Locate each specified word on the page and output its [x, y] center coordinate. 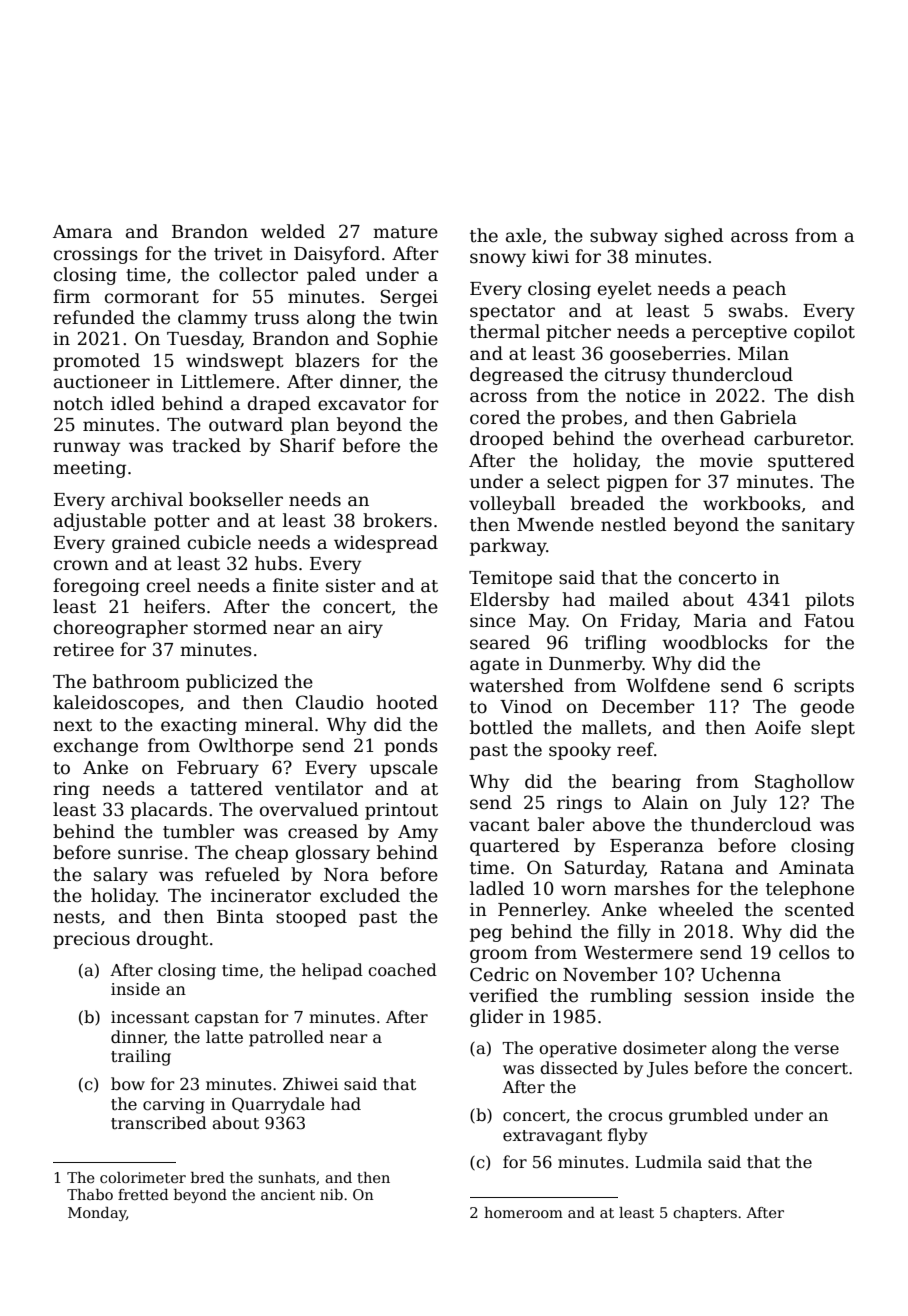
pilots [829, 601]
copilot [824, 333]
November [610, 974]
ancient [288, 1194]
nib [331, 1194]
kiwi [550, 256]
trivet [238, 254]
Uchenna [741, 974]
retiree [83, 650]
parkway [508, 547]
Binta [240, 917]
